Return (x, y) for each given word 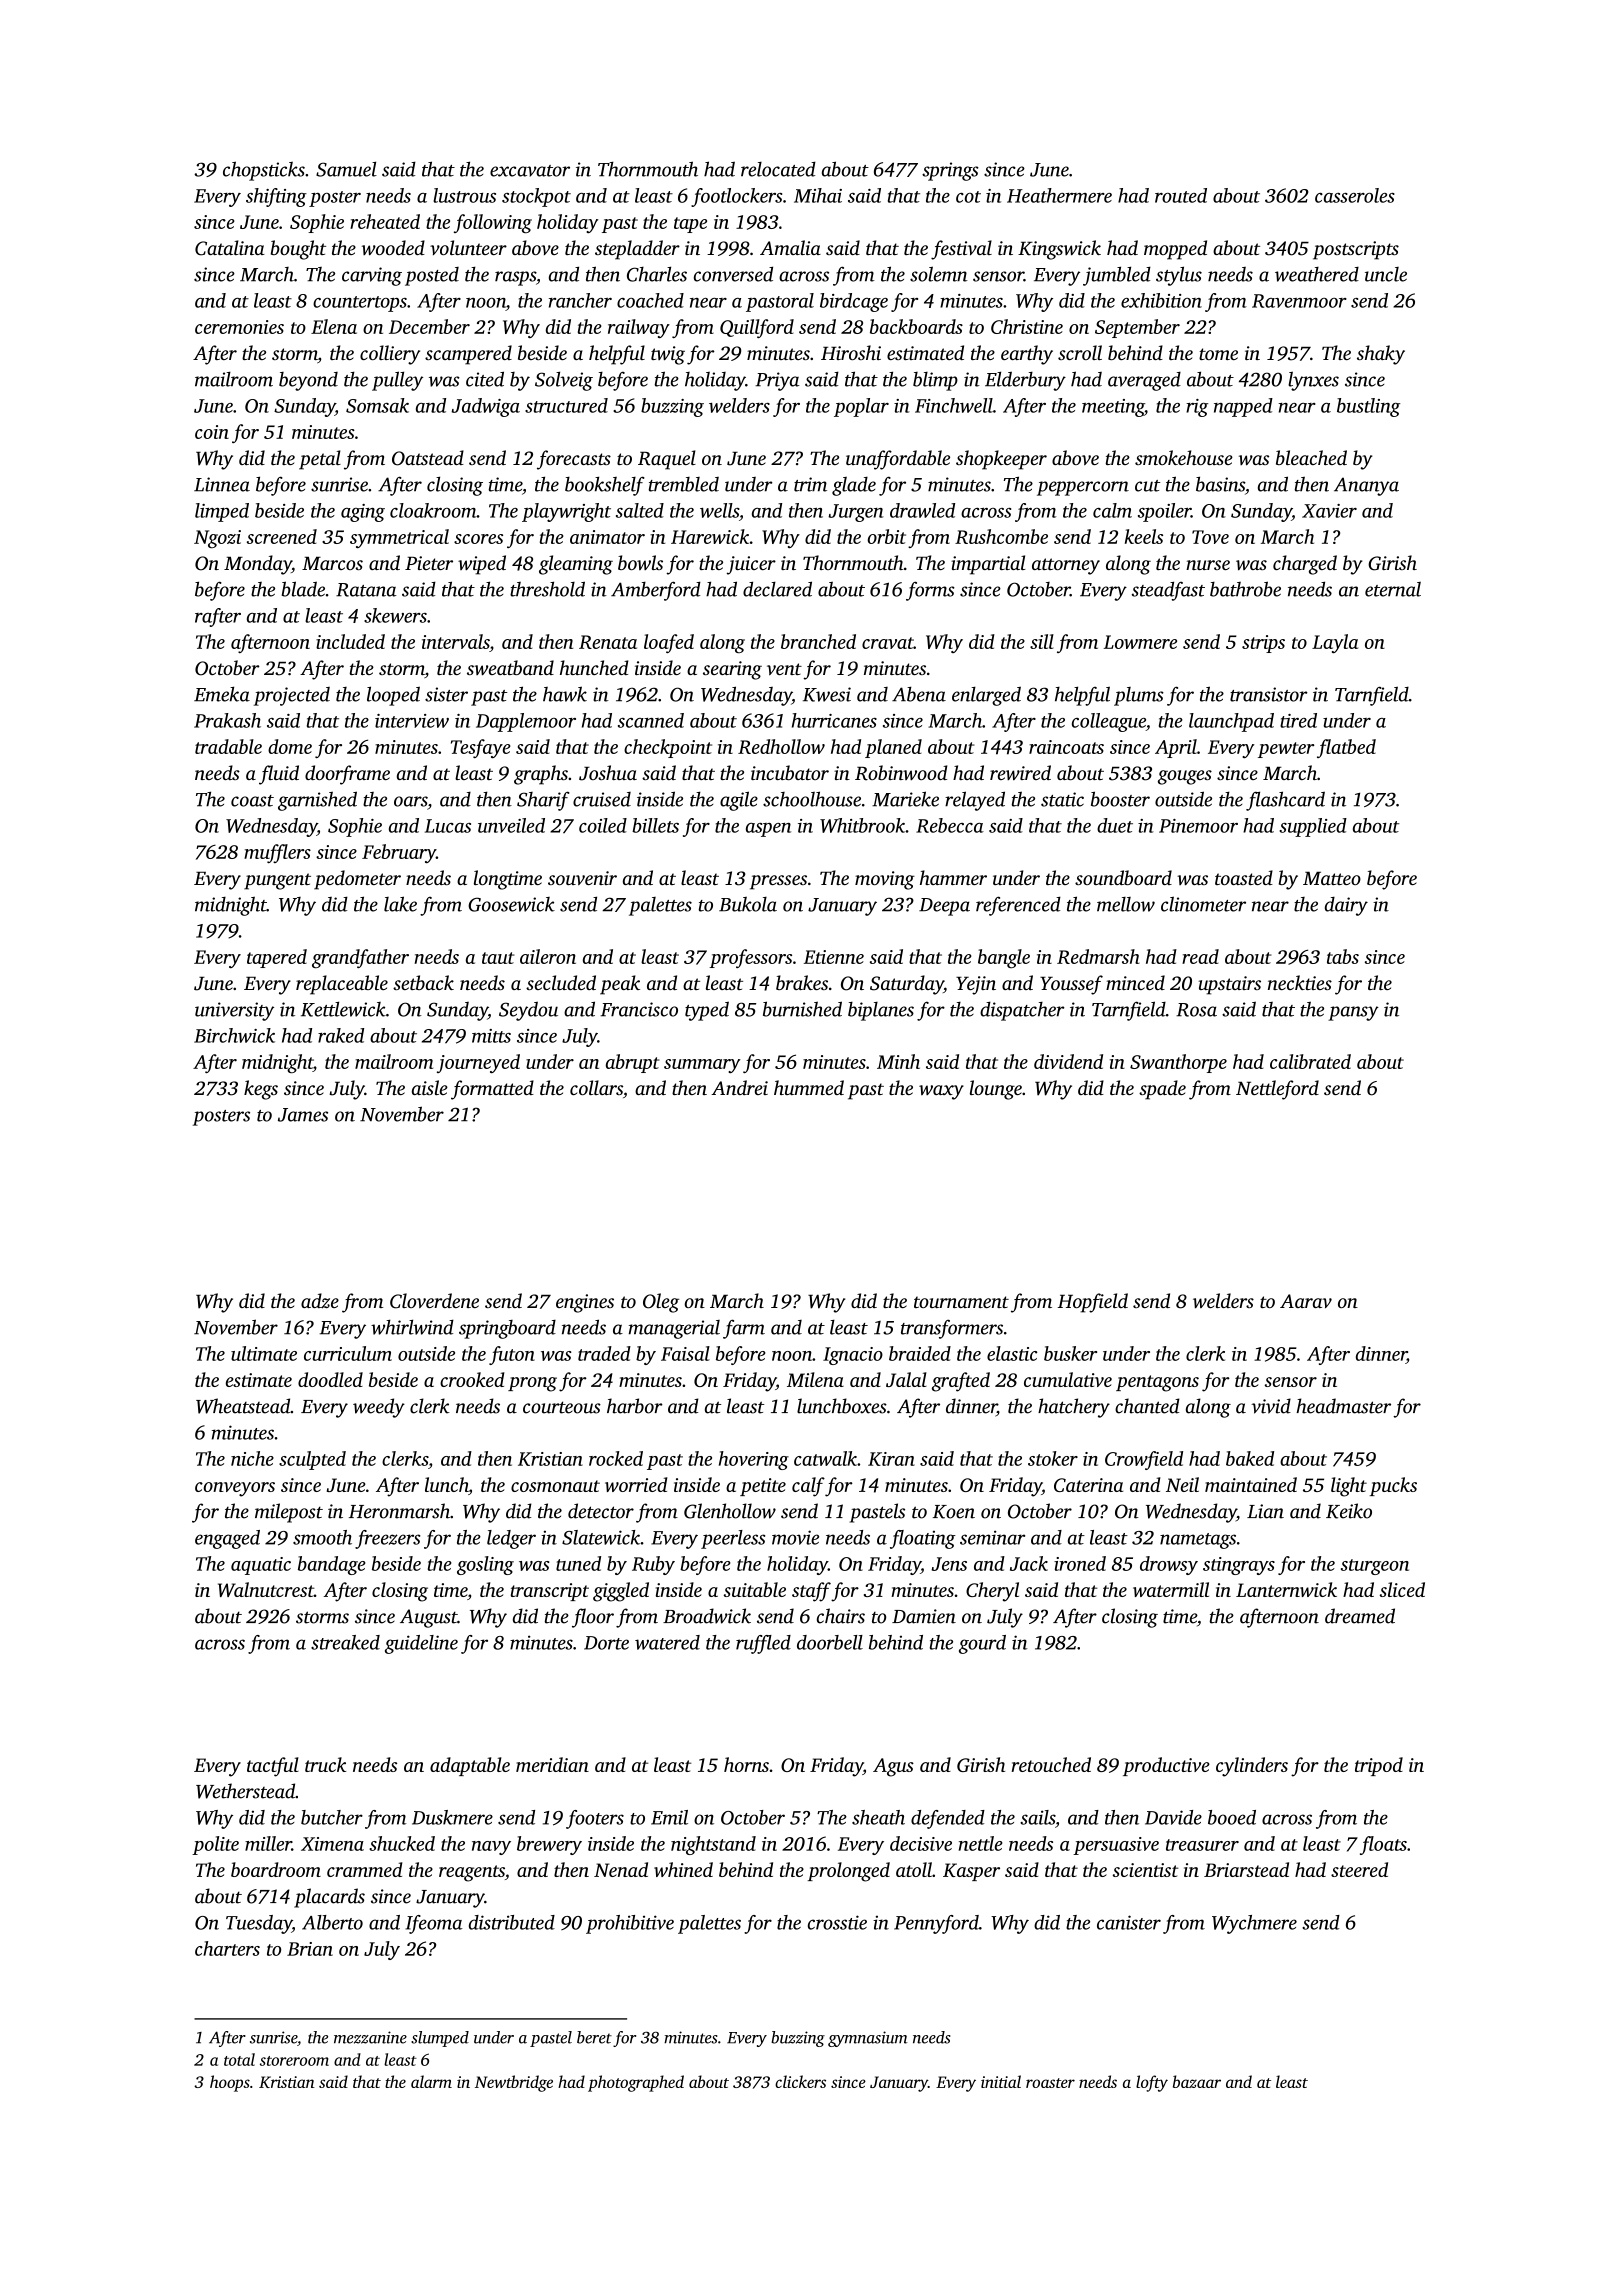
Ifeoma (434, 1924)
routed (1181, 195)
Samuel (346, 169)
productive (1166, 1766)
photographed (636, 2083)
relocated (778, 169)
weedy (379, 1408)
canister (1129, 1922)
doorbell (830, 1642)
